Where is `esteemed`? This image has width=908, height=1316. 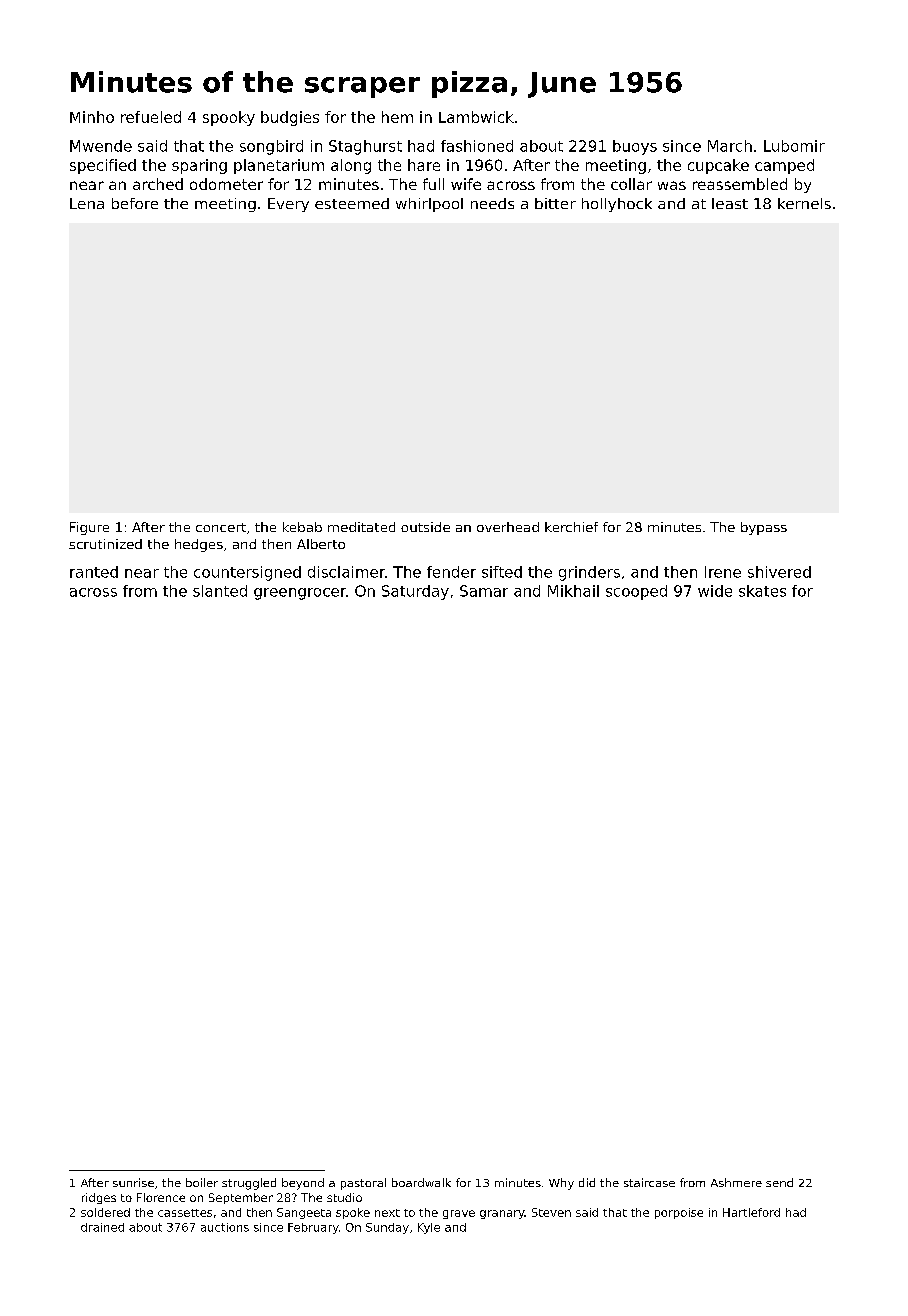 esteemed is located at coordinates (352, 203).
